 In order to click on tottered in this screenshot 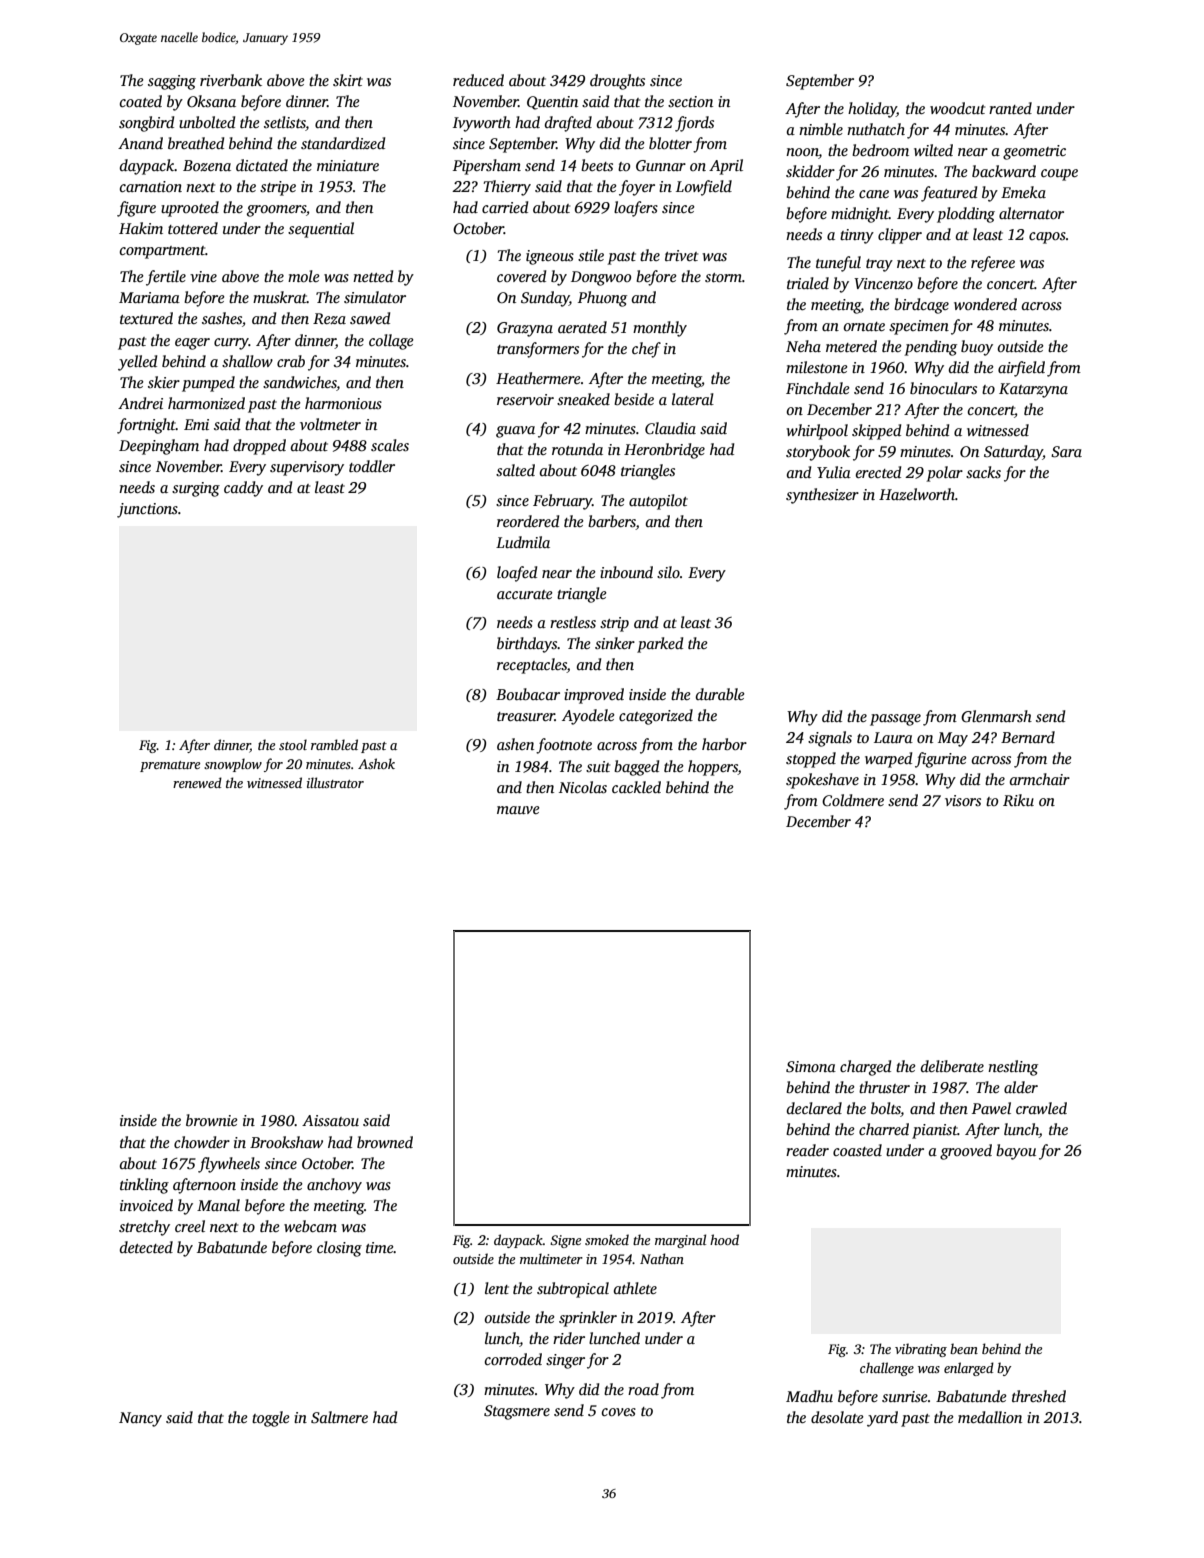, I will do `click(193, 228)`.
